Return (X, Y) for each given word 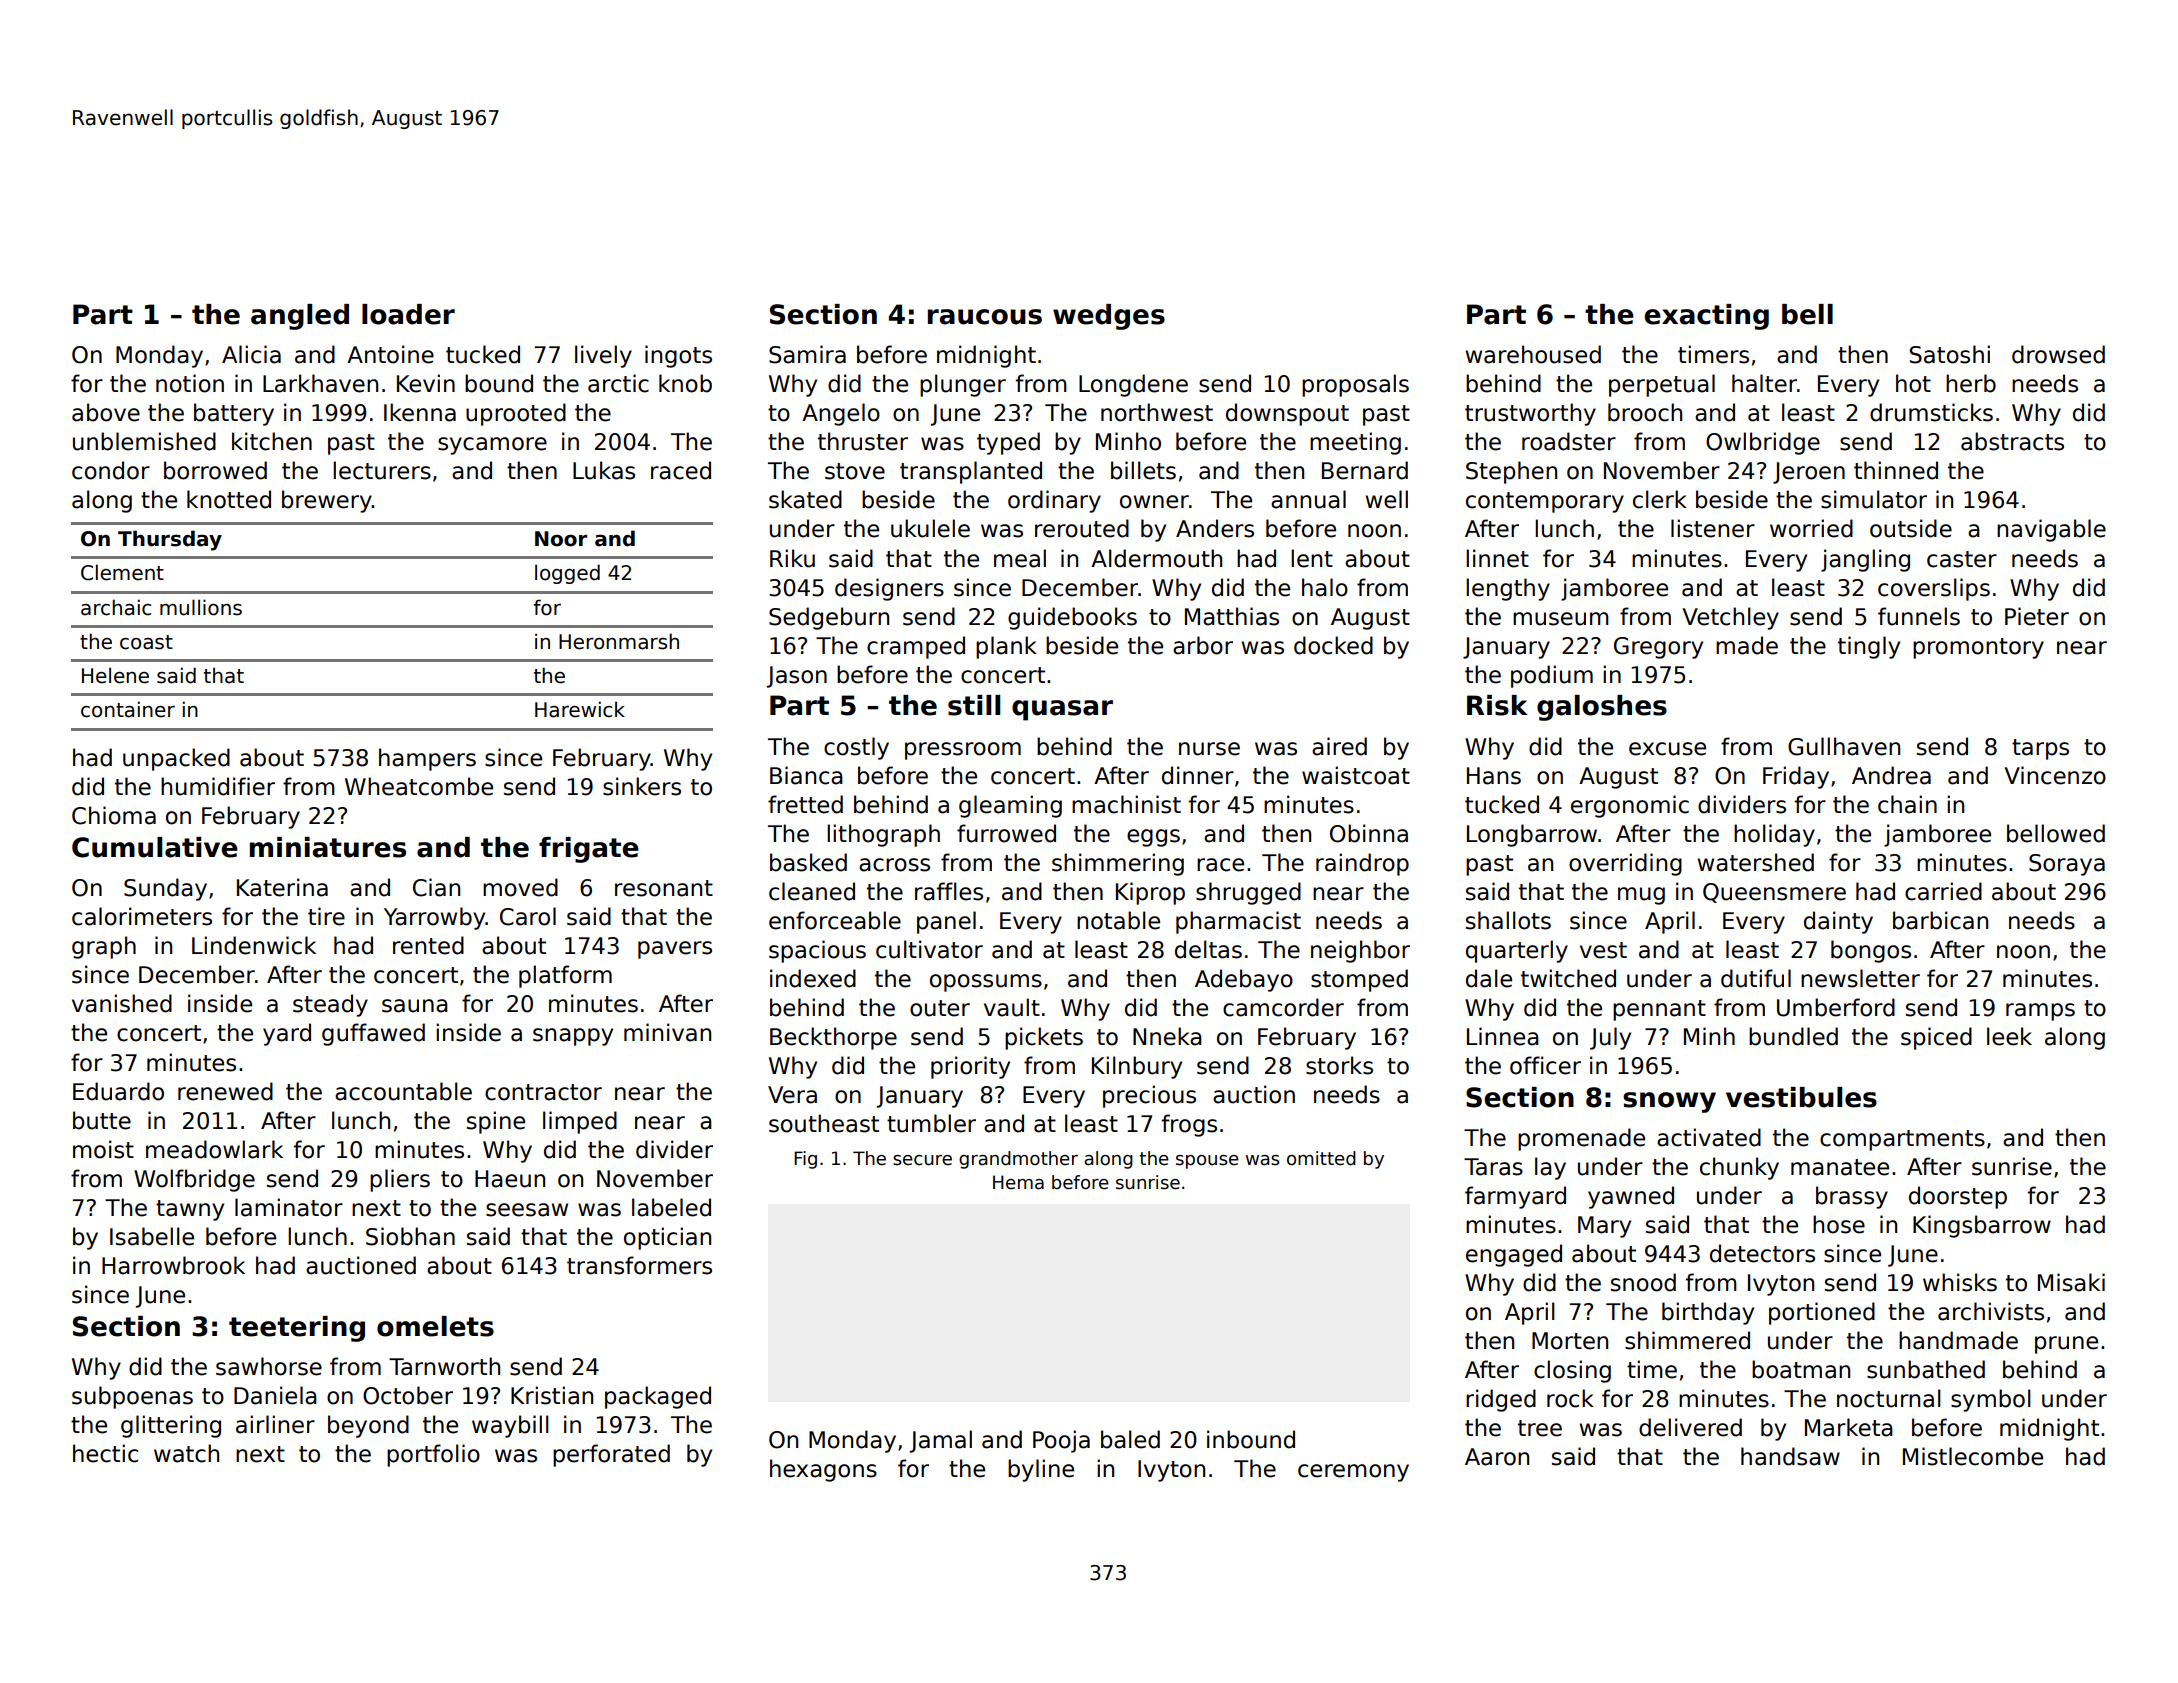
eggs (1153, 838)
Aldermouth (1156, 558)
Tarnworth (444, 1366)
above (106, 412)
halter (1764, 383)
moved (520, 887)
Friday (1796, 777)
